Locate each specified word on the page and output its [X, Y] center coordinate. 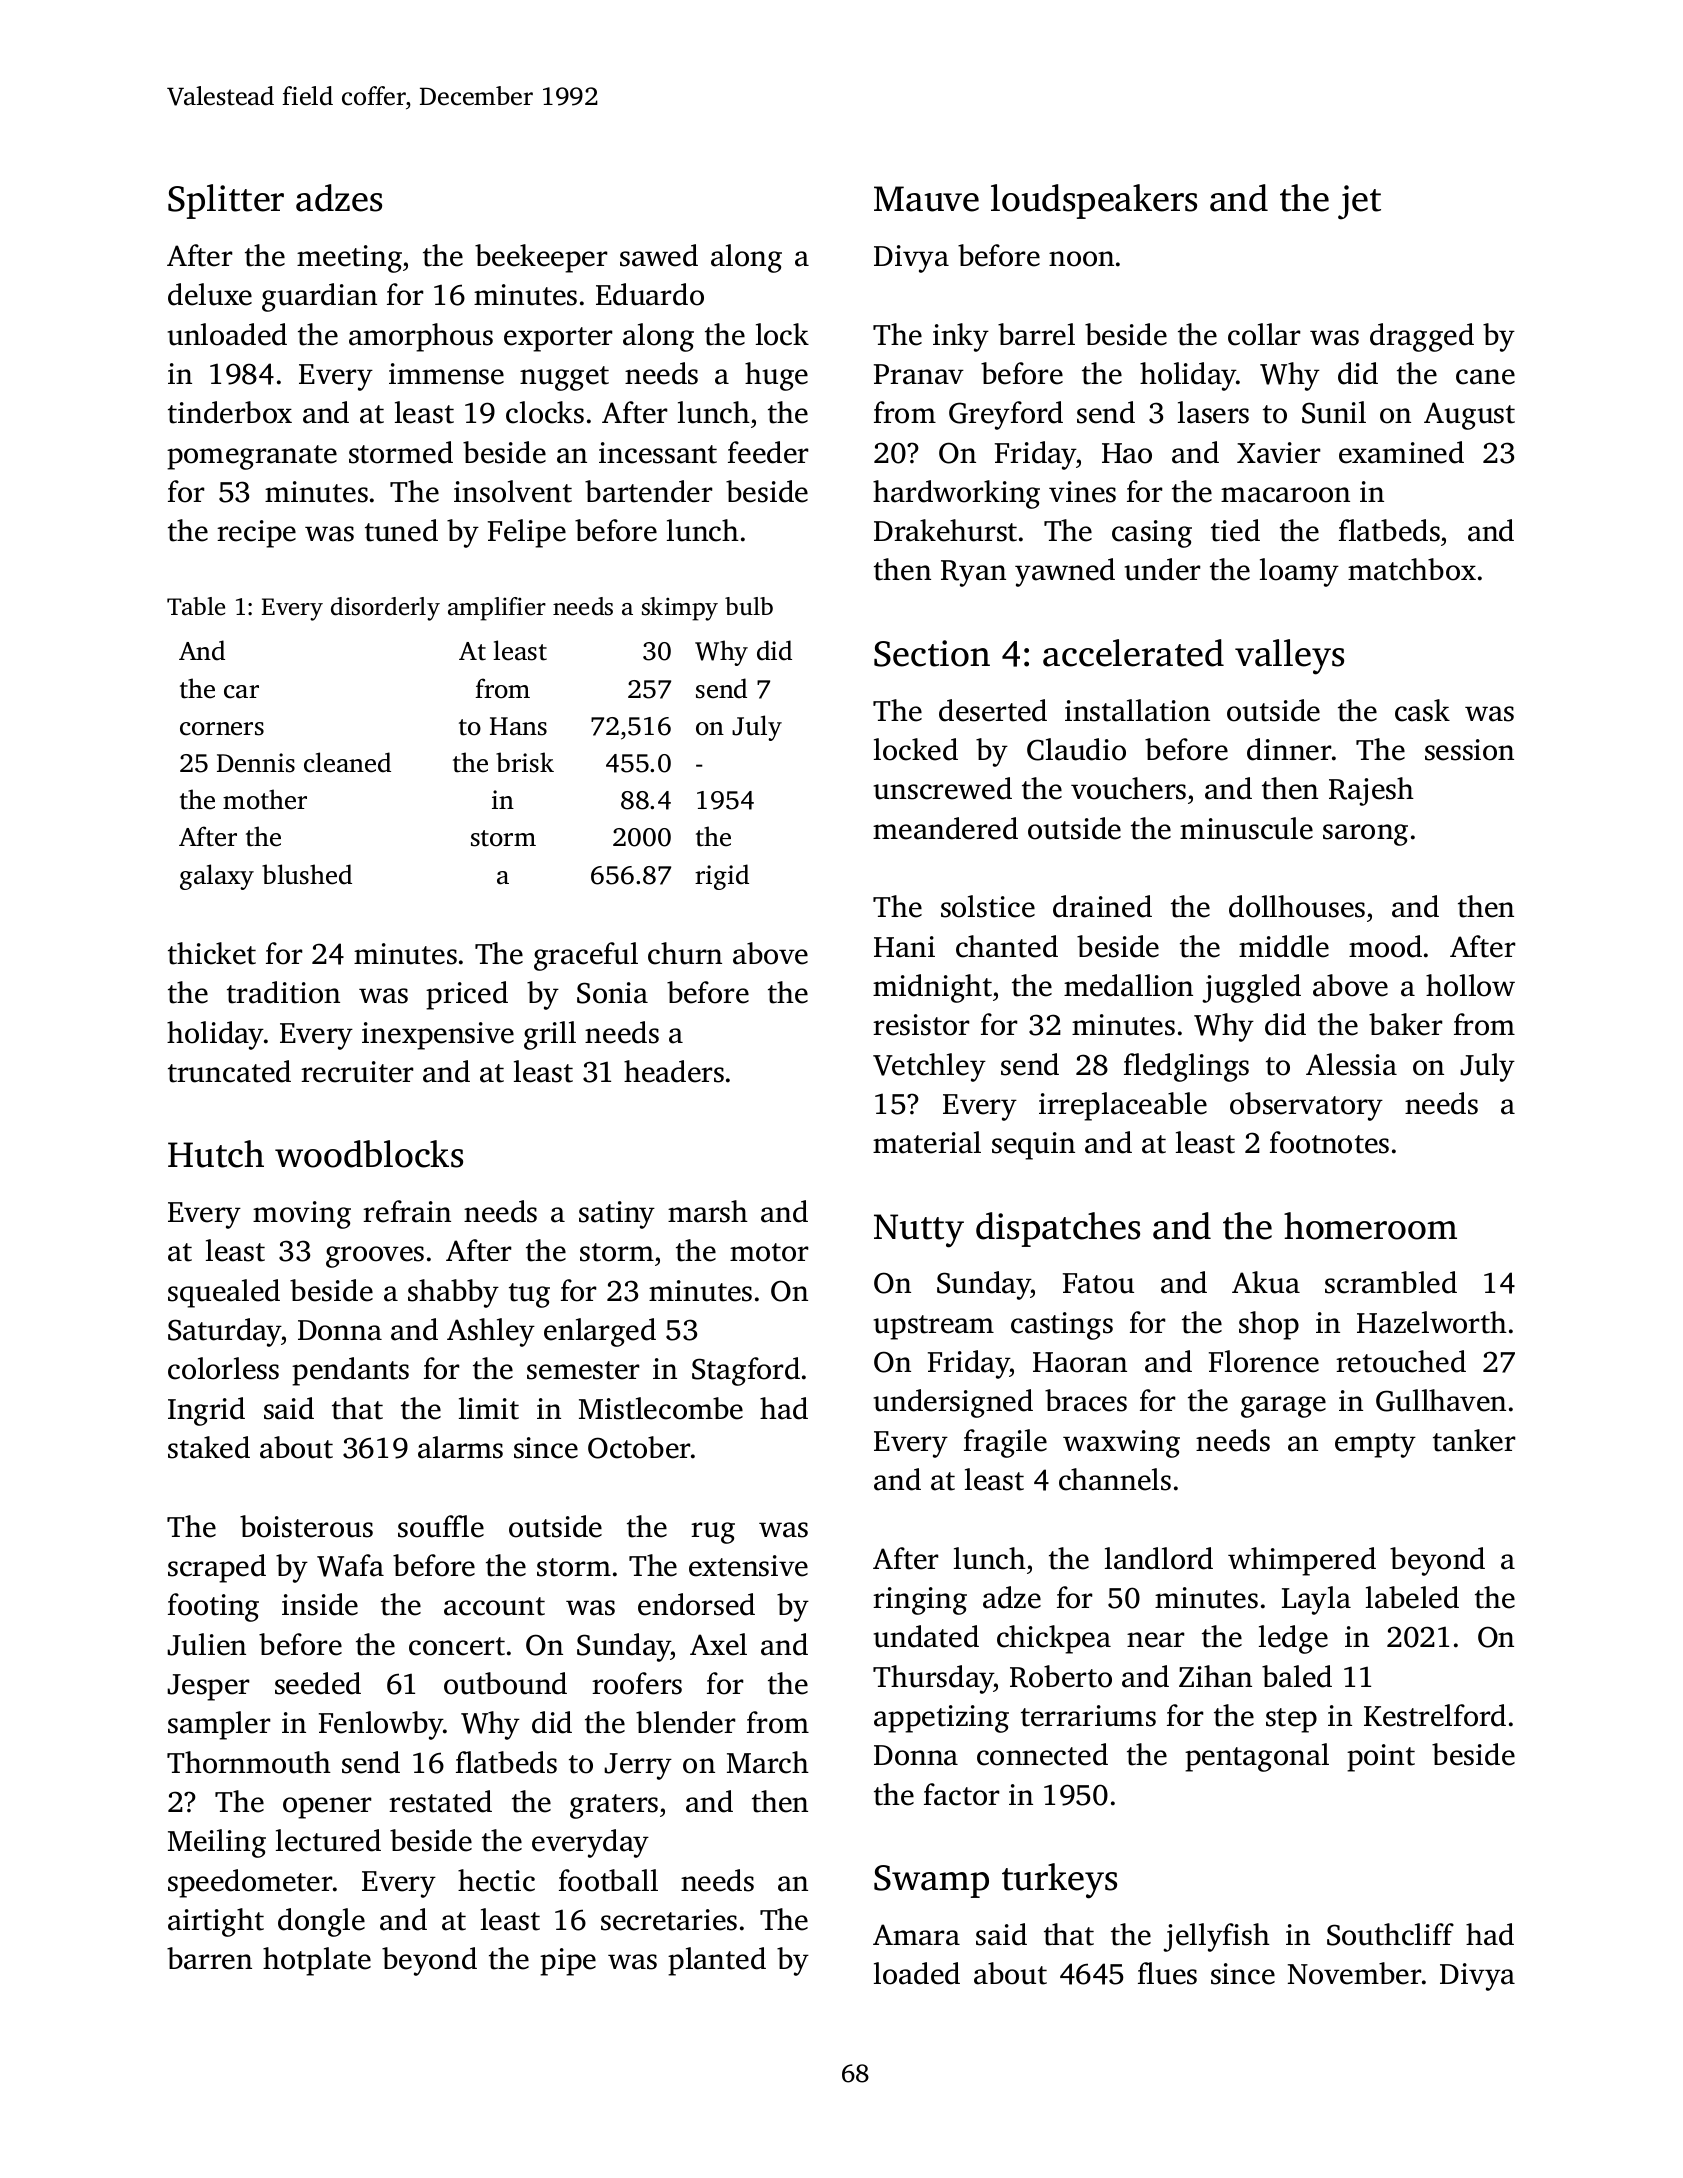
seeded [318, 1683]
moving [302, 1215]
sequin [1033, 1146]
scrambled [1391, 1282]
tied [1235, 530]
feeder [768, 452]
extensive [748, 1566]
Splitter [226, 201]
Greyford [1006, 415]
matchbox [1412, 569]
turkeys [1059, 1881]
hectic [496, 1880]
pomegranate [252, 457]
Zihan [1215, 1676]
